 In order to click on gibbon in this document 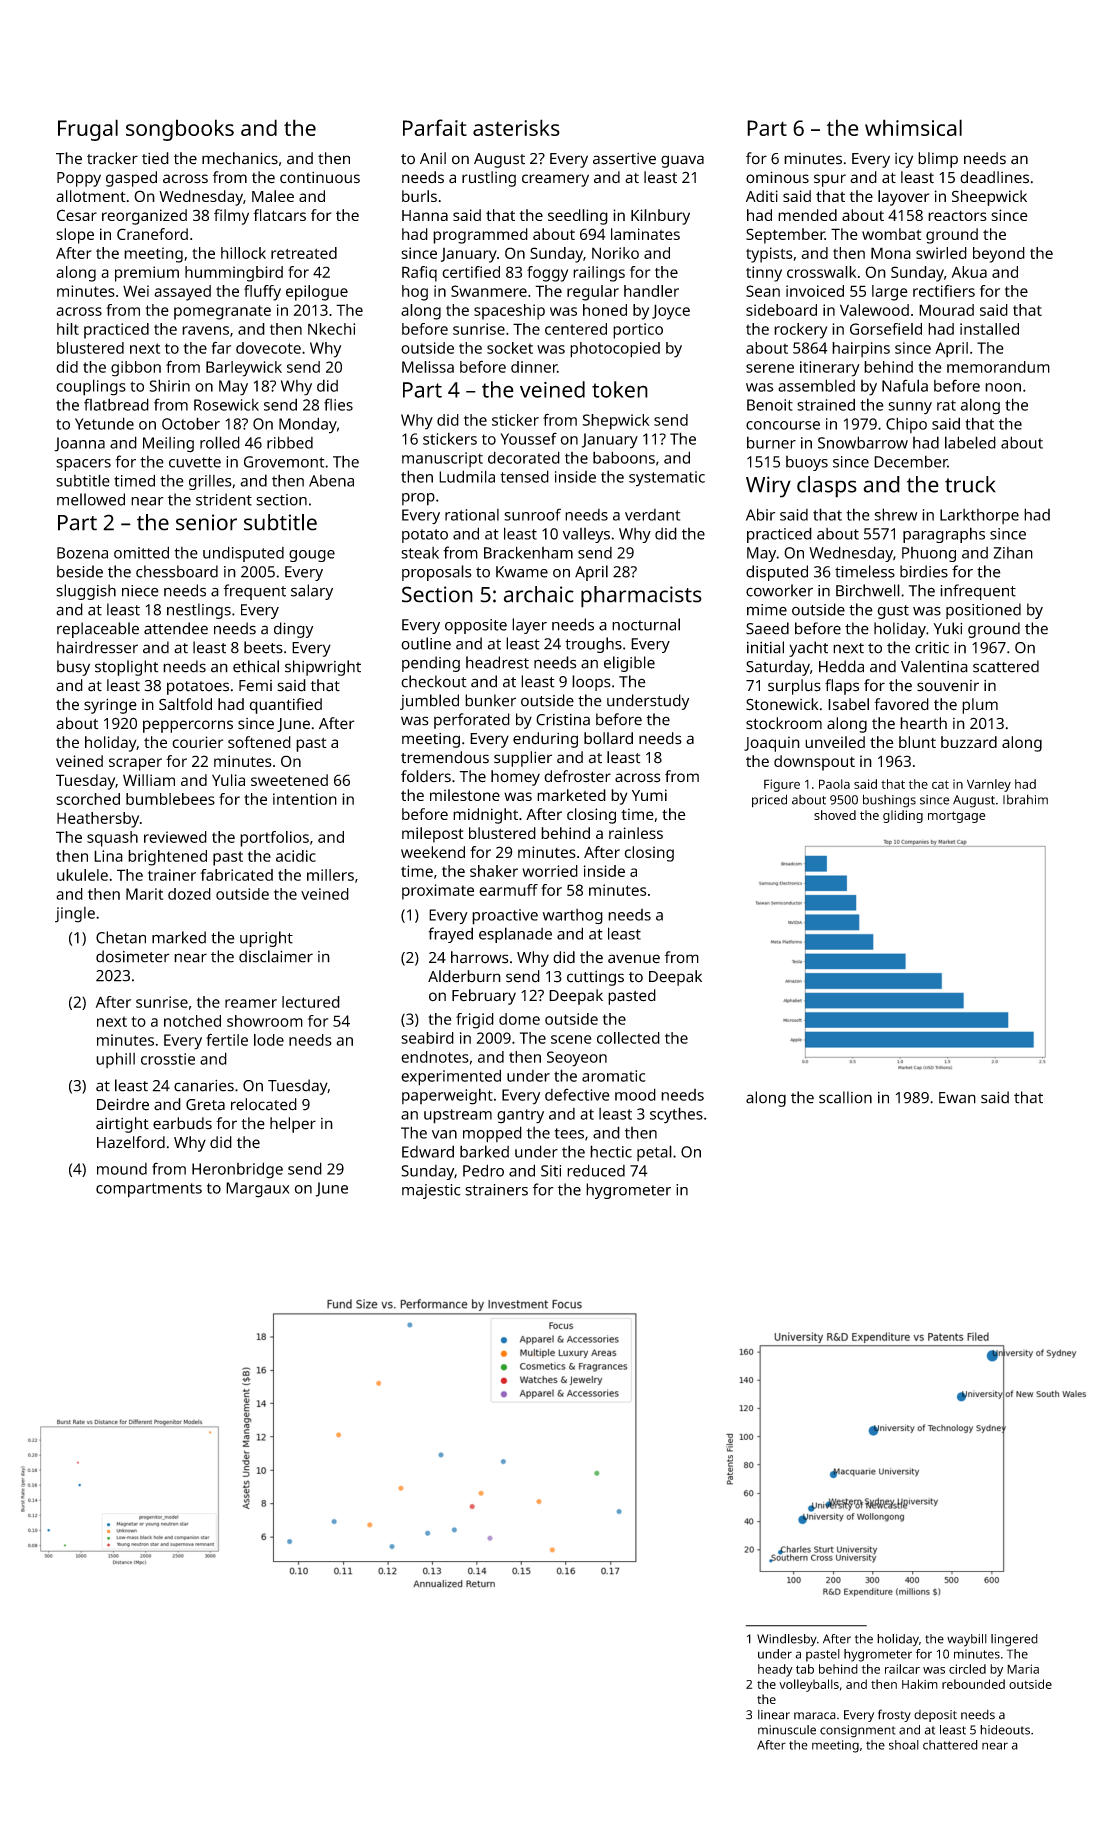, I will do `click(136, 369)`.
